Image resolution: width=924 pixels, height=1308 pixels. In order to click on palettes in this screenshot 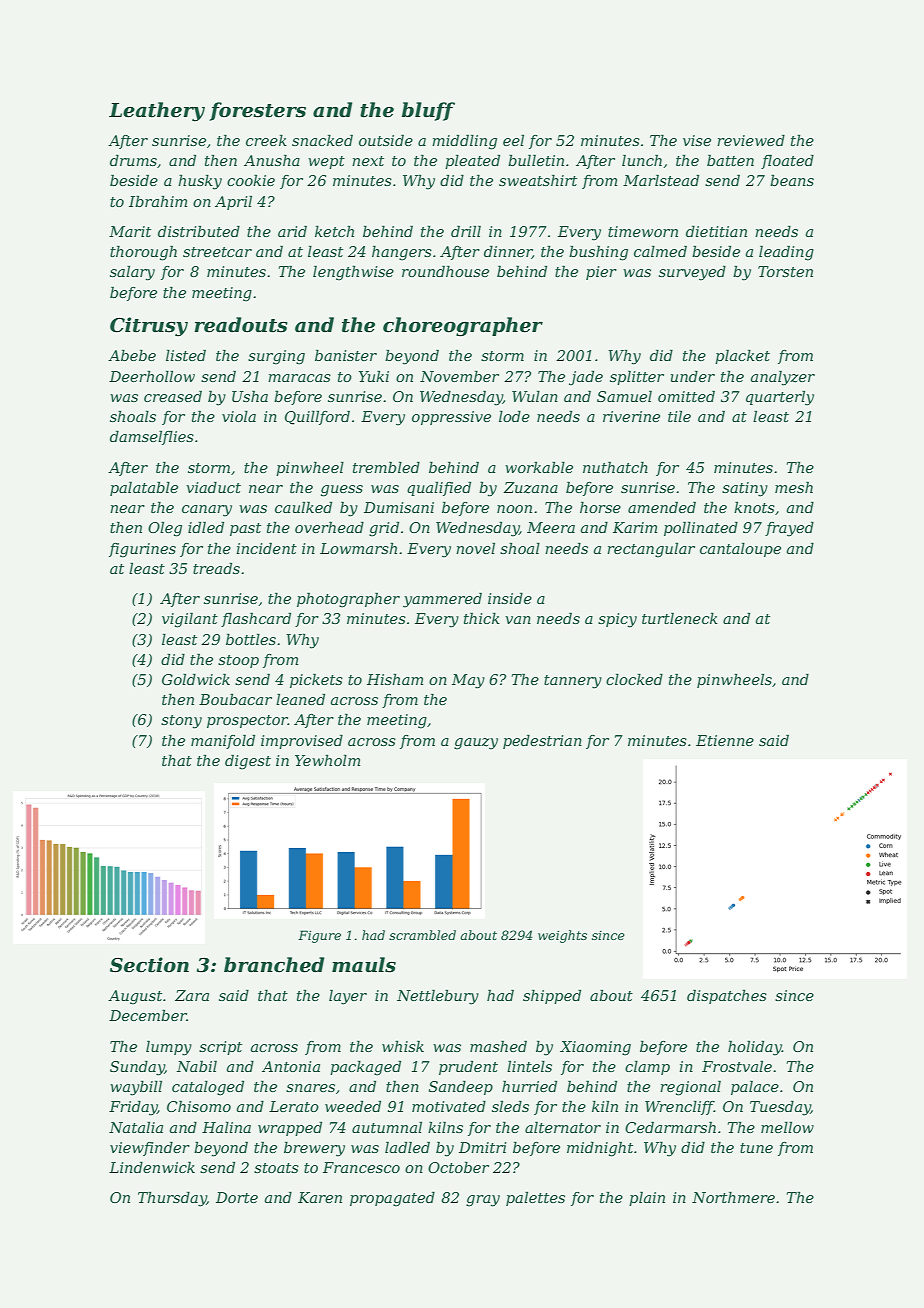, I will do `click(535, 1199)`.
